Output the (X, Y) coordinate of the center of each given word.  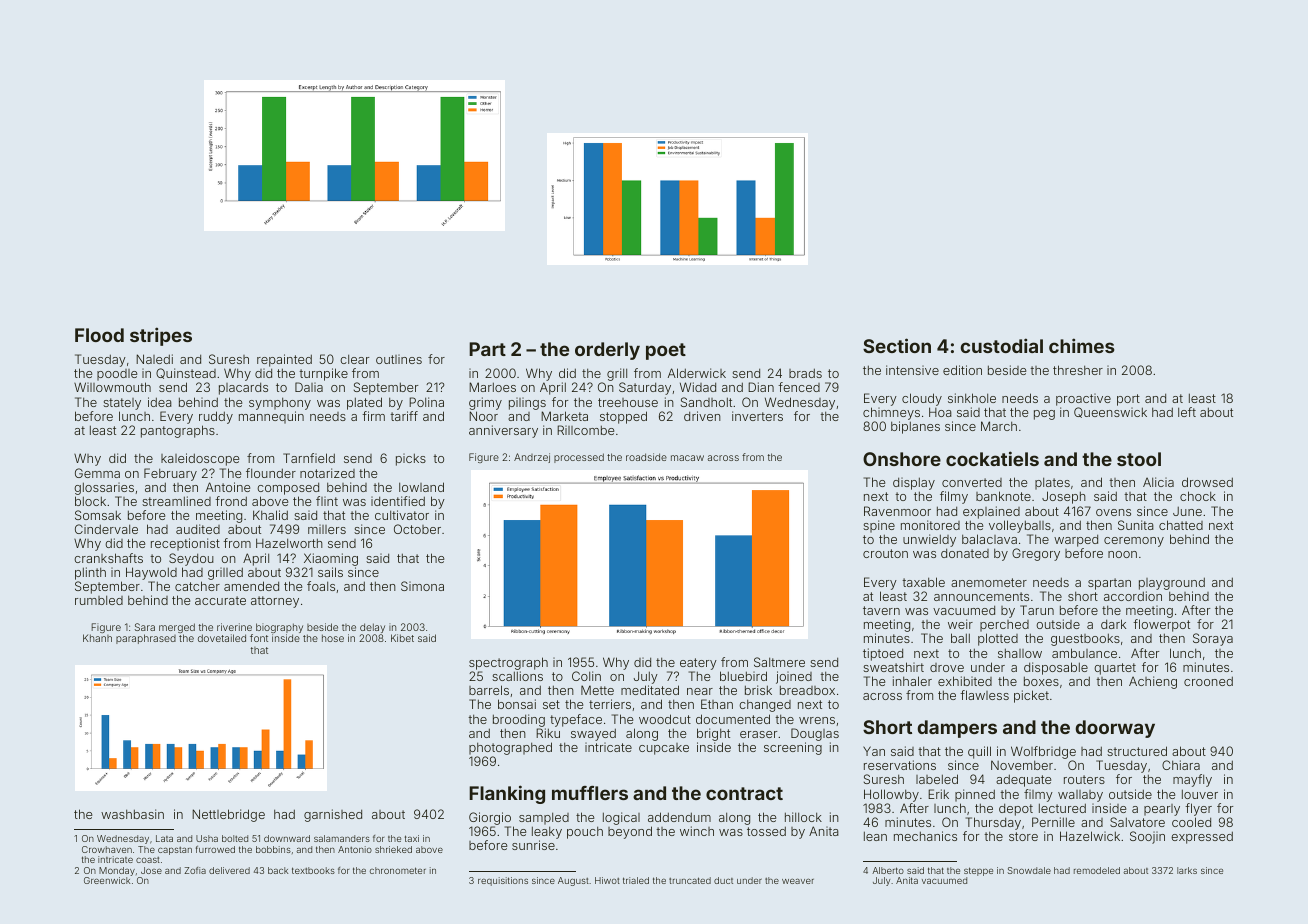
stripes (161, 336)
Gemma (97, 473)
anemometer (989, 582)
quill (979, 752)
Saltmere (779, 662)
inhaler (912, 681)
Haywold (151, 573)
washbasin (132, 814)
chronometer (398, 870)
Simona (422, 586)
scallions (517, 676)
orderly (607, 351)
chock (1198, 496)
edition (962, 370)
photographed (510, 748)
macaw (687, 458)
